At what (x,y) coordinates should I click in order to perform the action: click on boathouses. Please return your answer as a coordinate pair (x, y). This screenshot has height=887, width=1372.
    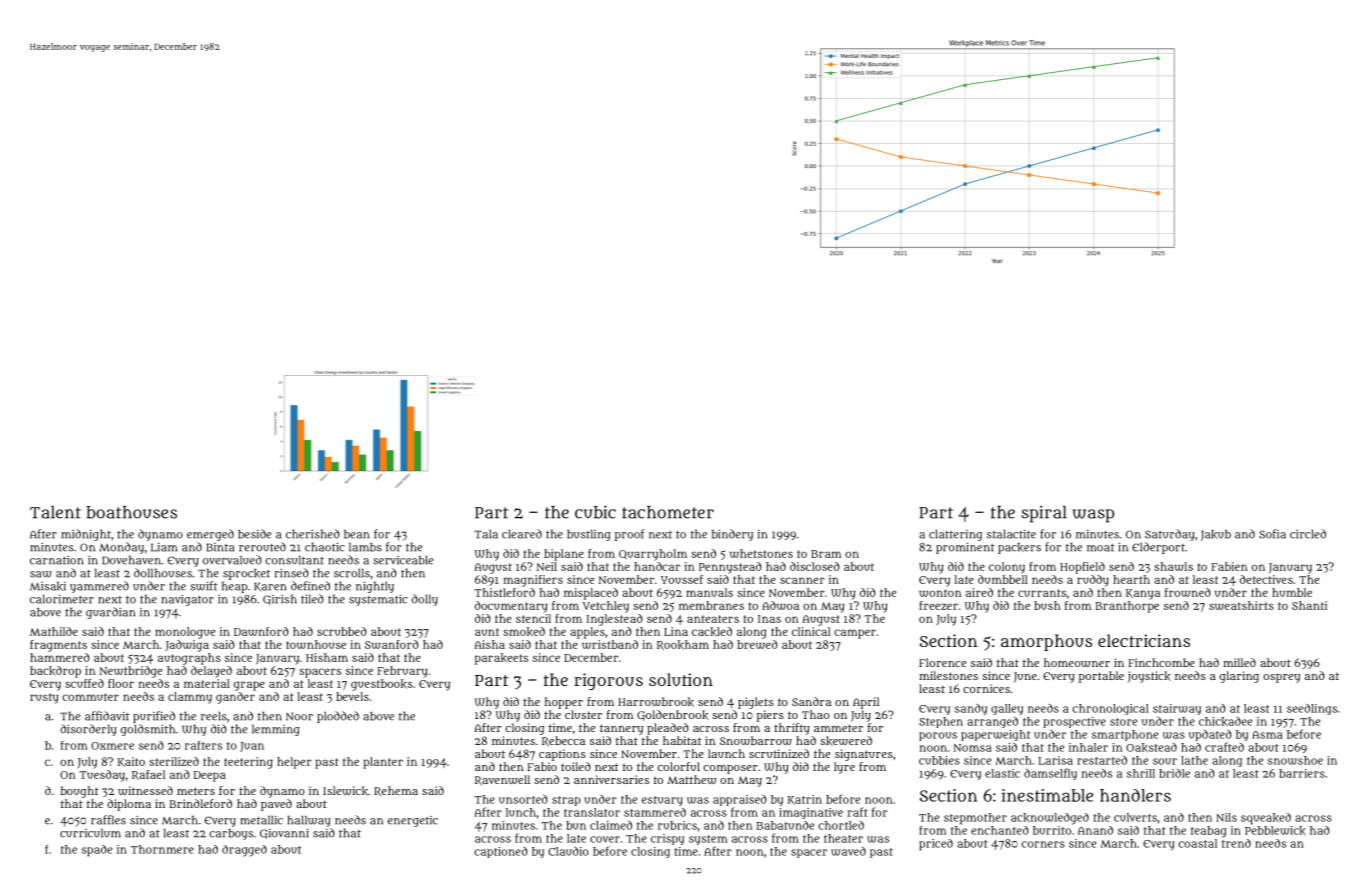
    Looking at the image, I should click on (131, 512).
